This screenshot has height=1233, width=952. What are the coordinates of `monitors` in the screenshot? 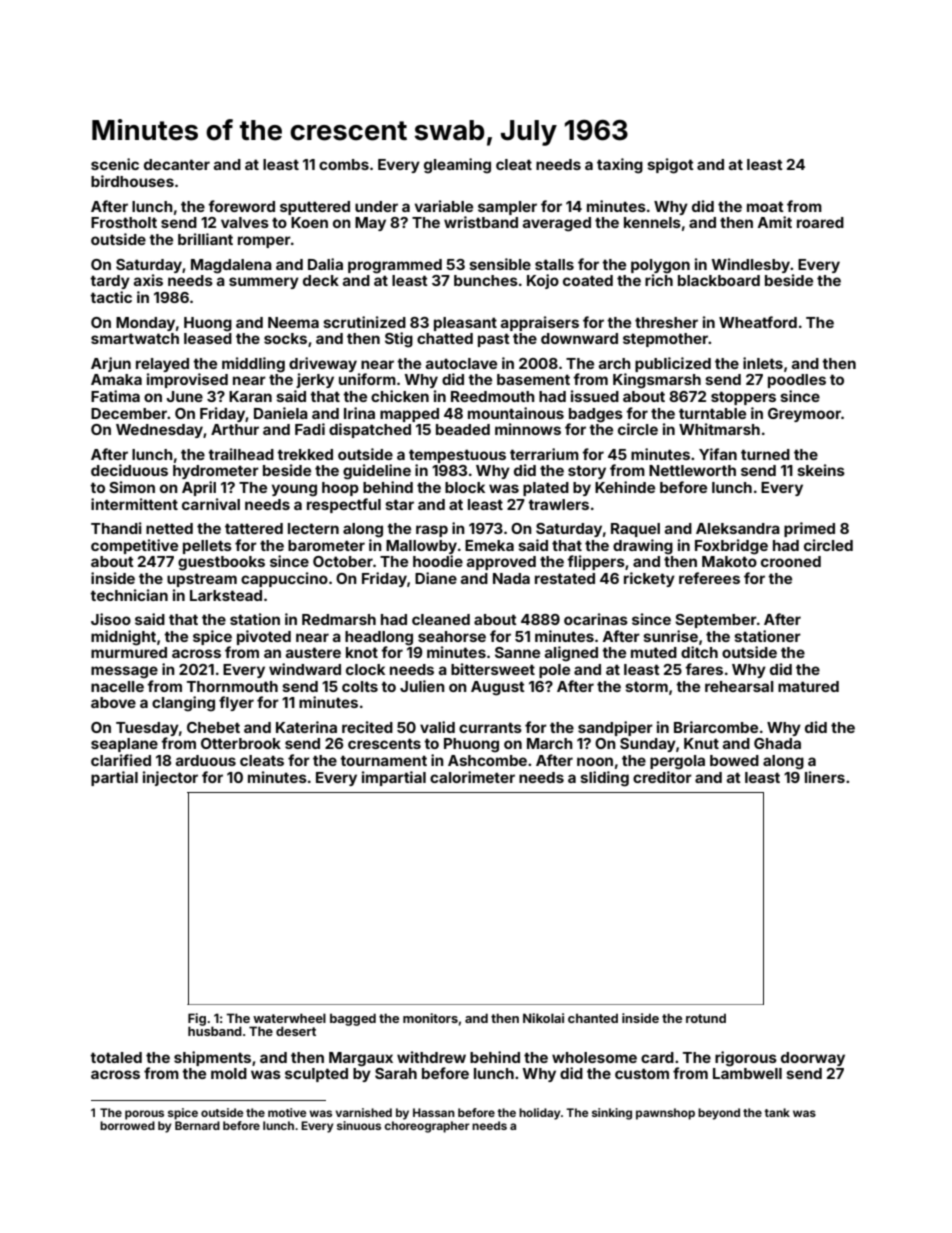 It's located at (430, 1018).
